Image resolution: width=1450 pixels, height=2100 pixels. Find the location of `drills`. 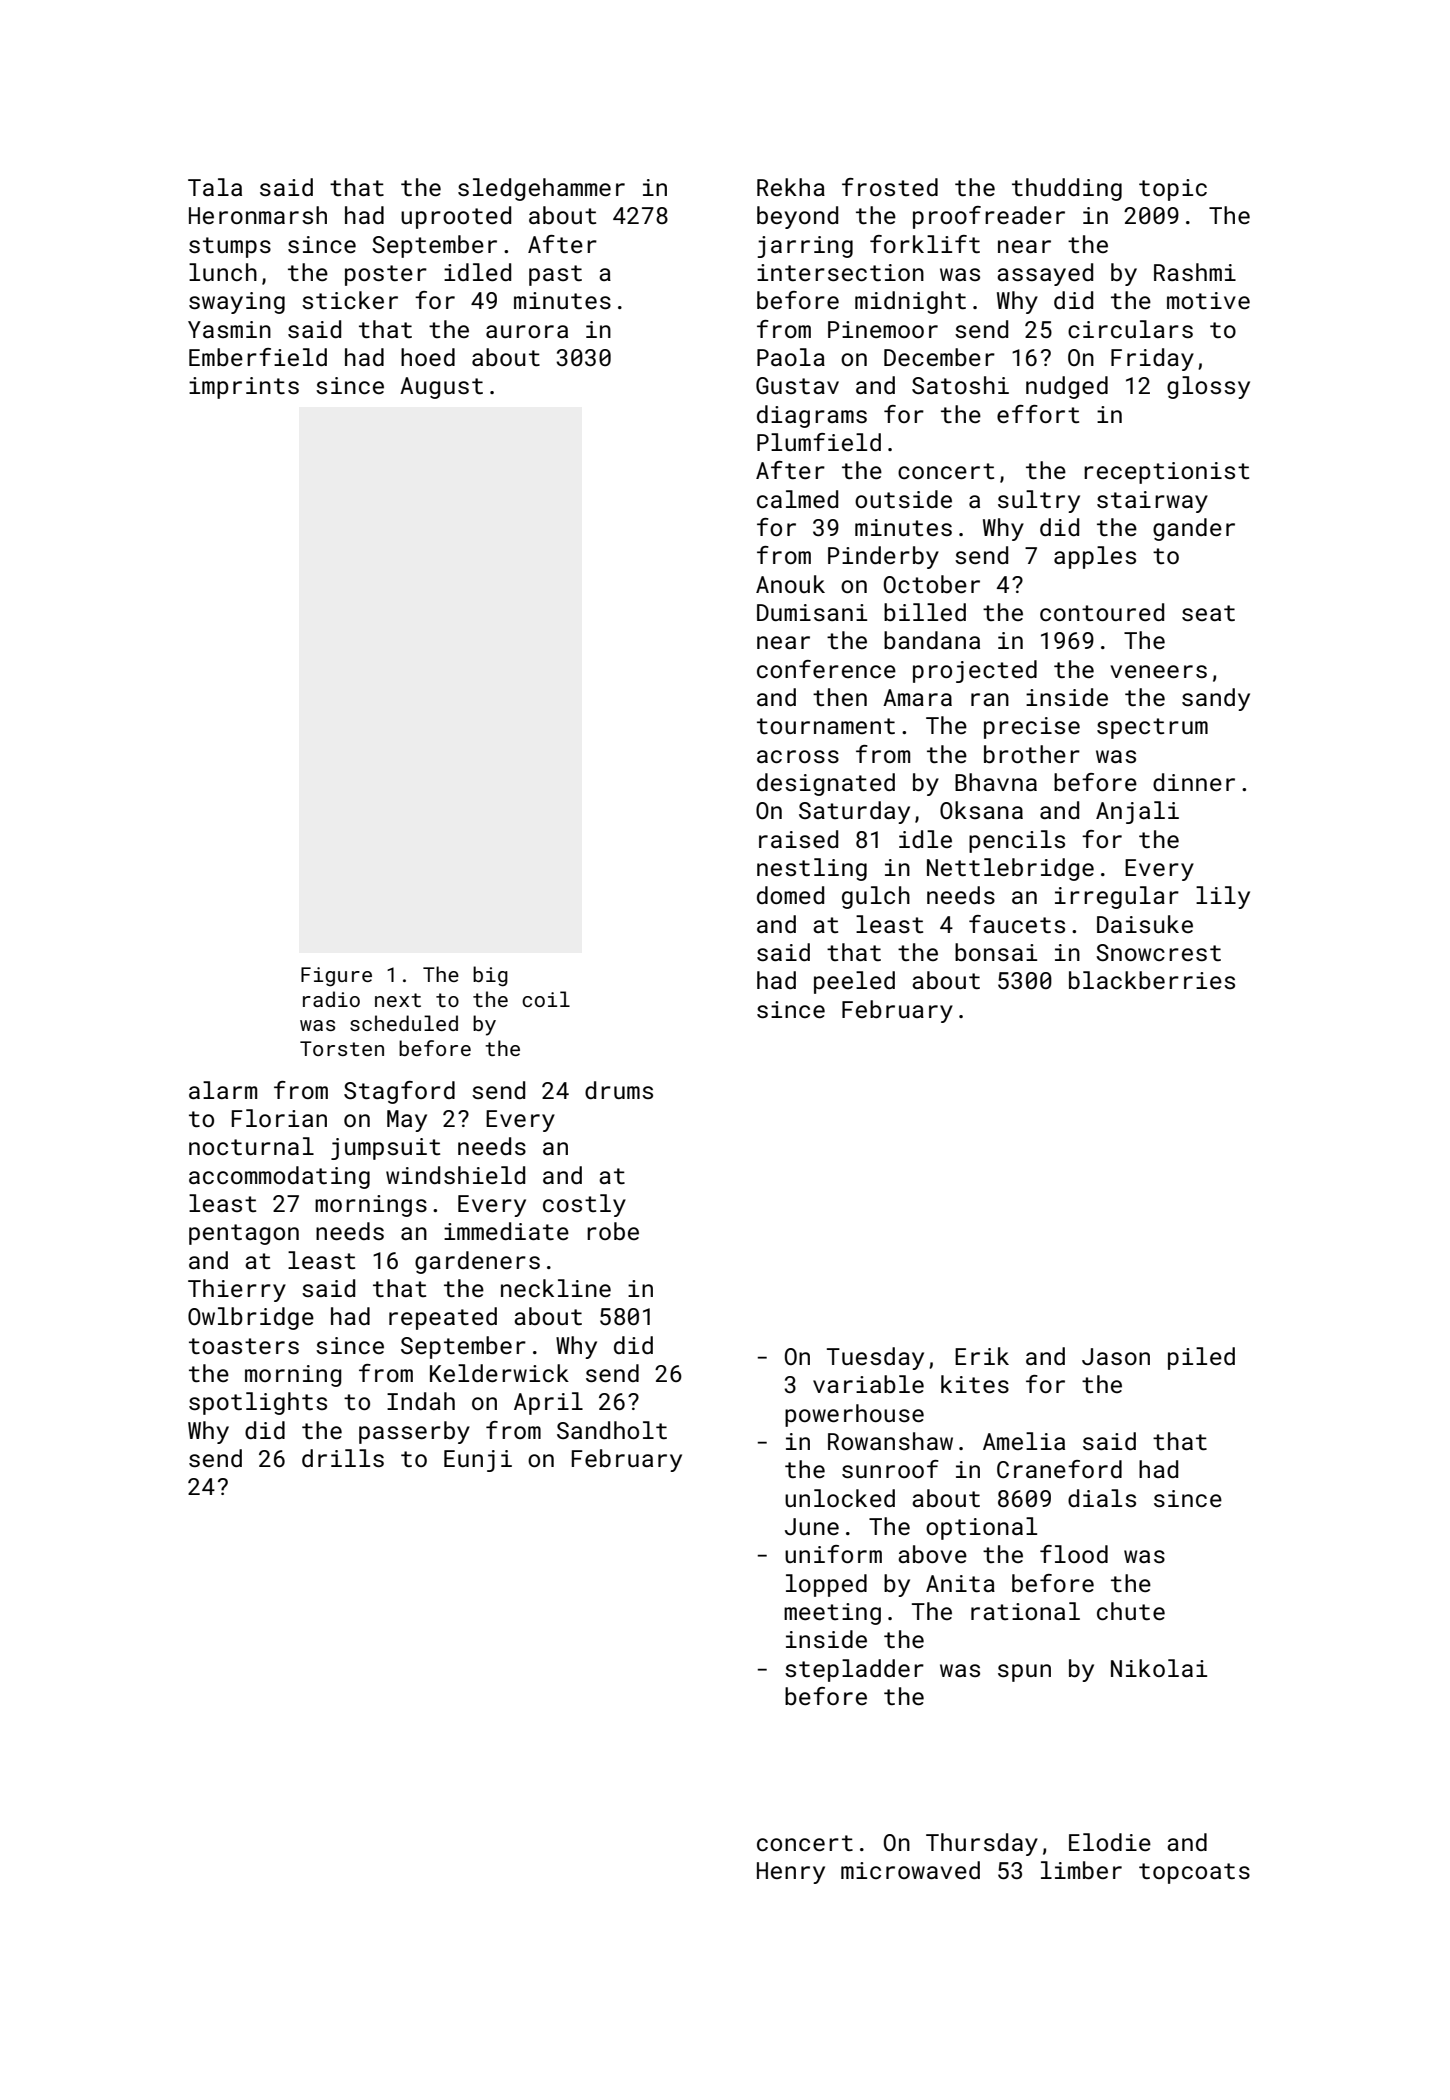

drills is located at coordinates (343, 1458).
